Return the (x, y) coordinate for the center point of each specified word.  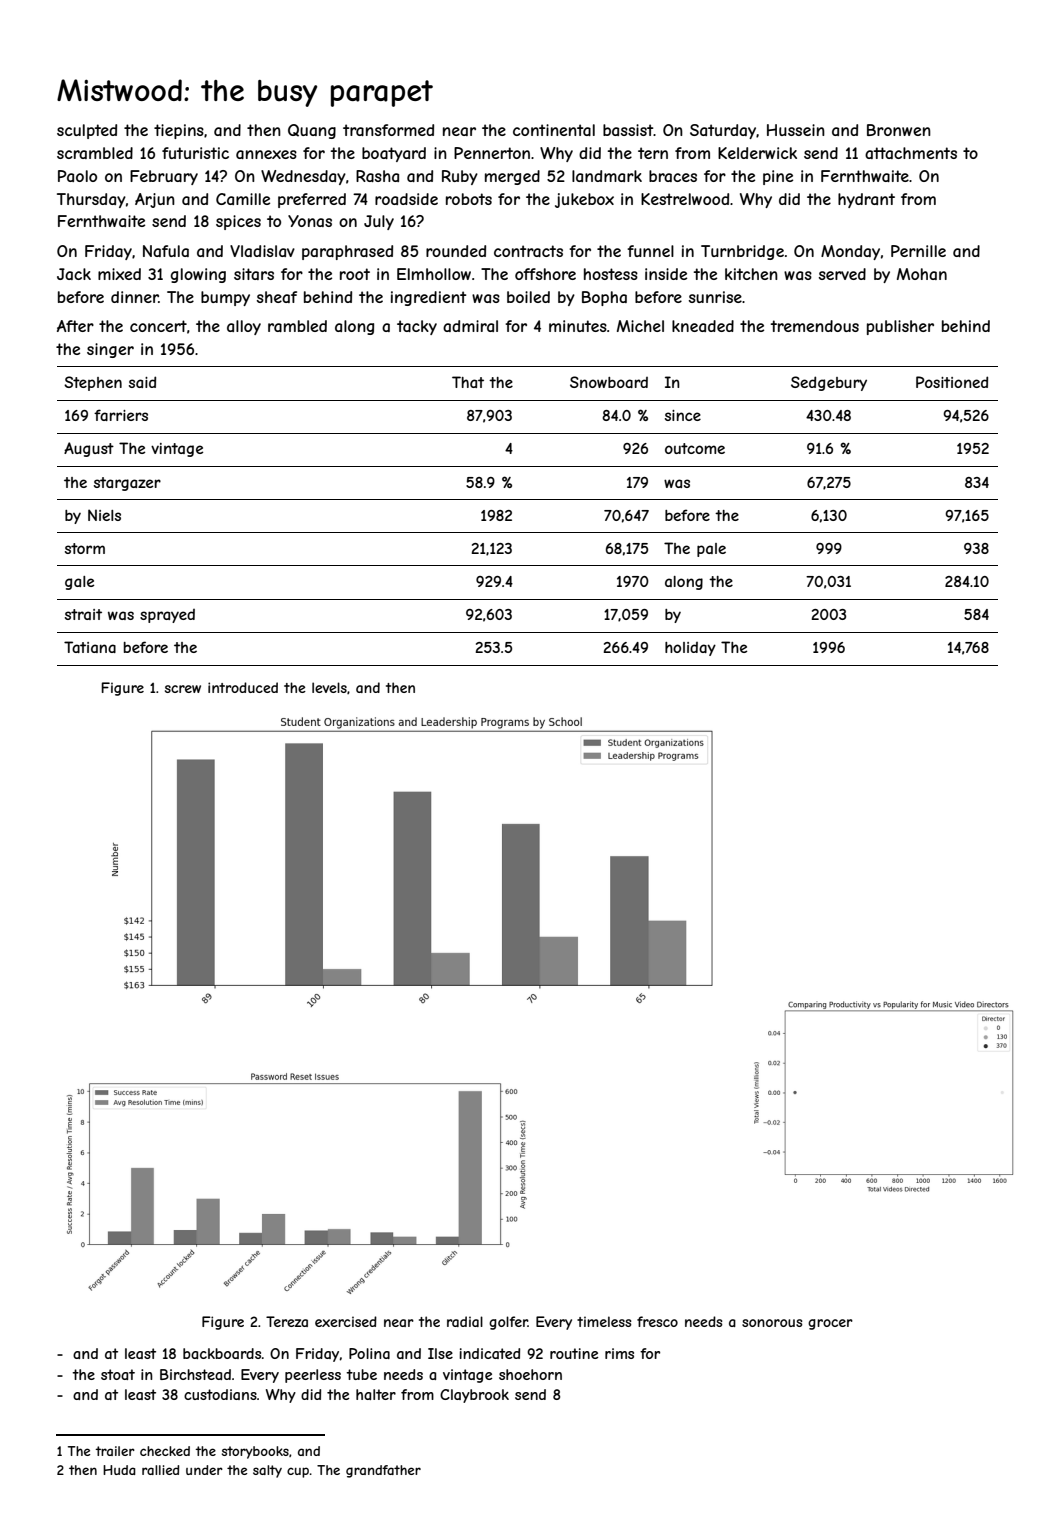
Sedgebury (829, 383)
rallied (160, 1470)
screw (183, 689)
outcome (695, 448)
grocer (830, 1324)
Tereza (287, 1321)
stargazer (127, 484)
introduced (243, 687)
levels (329, 687)
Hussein (796, 130)
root (355, 274)
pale (711, 550)
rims (619, 1353)
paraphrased (347, 252)
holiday (690, 649)
